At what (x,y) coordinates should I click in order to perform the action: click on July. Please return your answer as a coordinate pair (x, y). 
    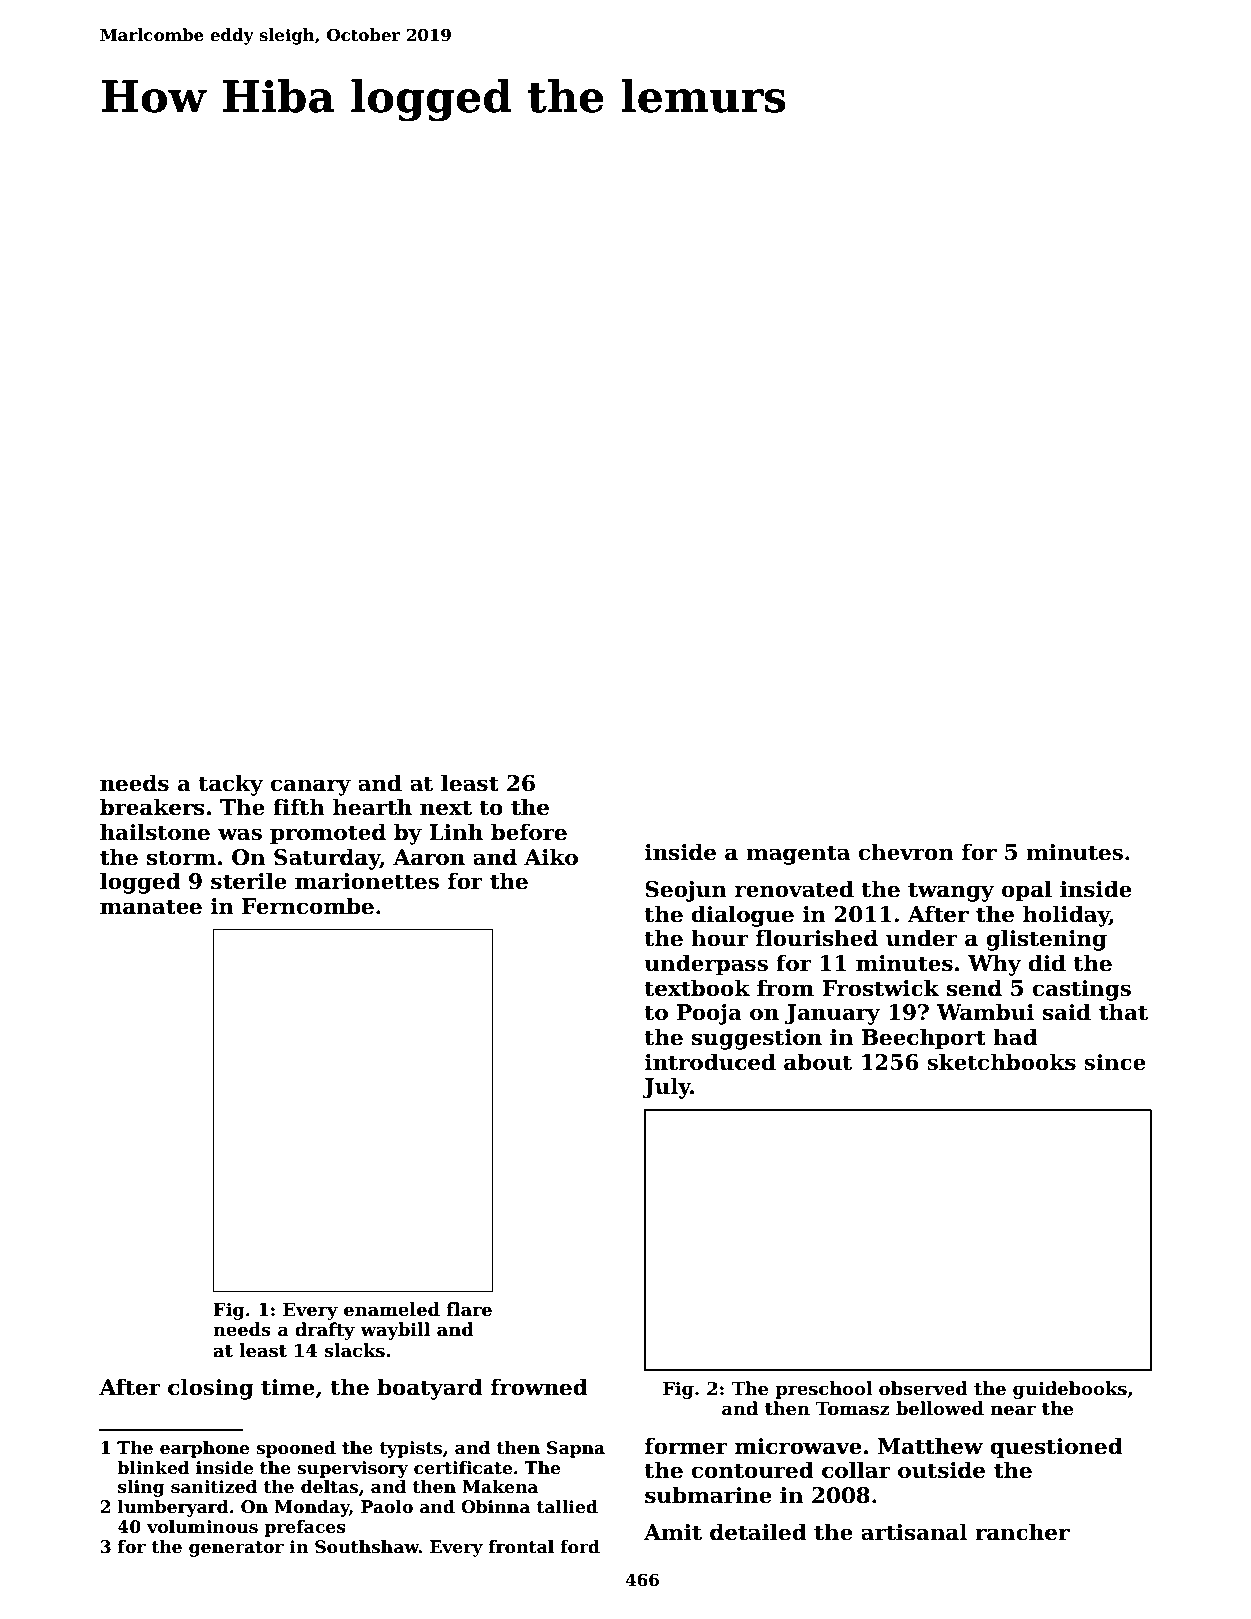
    Looking at the image, I should click on (666, 1088).
